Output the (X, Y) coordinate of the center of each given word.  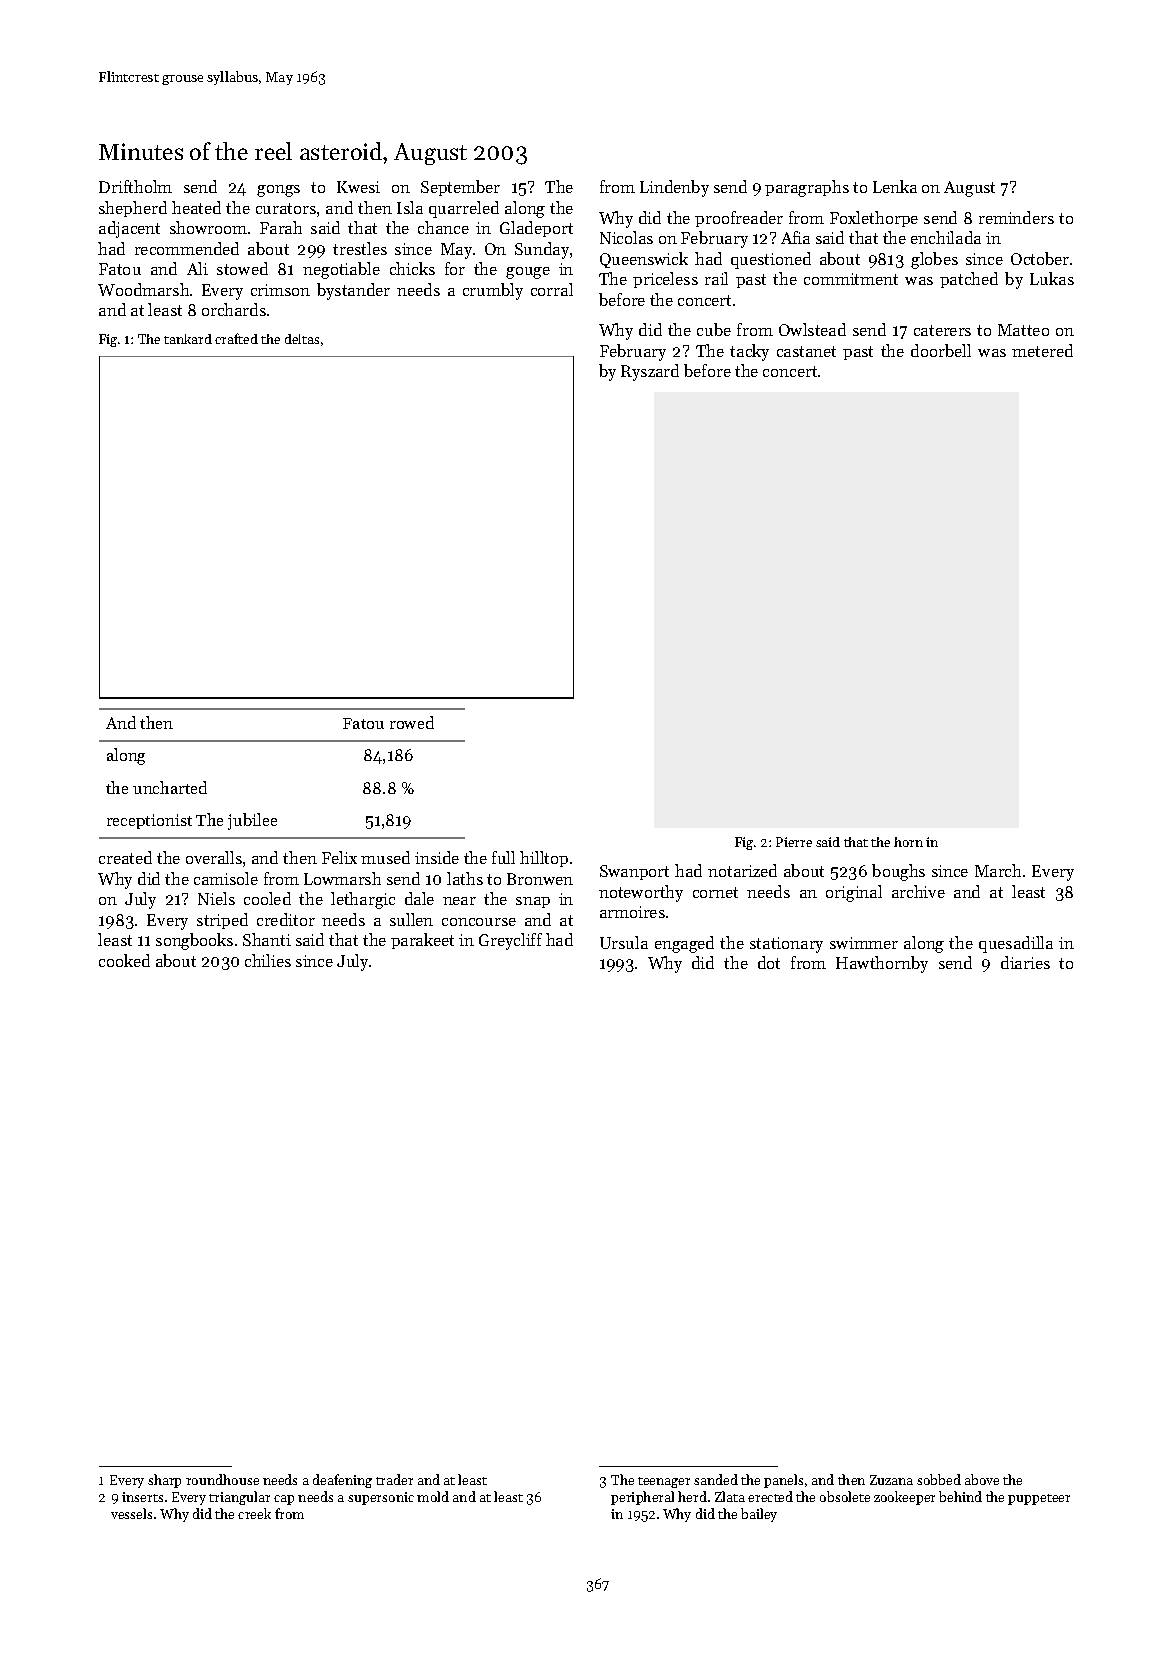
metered (1042, 350)
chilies (268, 960)
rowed (412, 722)
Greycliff (510, 941)
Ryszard (650, 372)
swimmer (864, 943)
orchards (234, 309)
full (503, 857)
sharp (164, 1481)
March (998, 870)
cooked (124, 960)
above (982, 1479)
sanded (716, 1479)
